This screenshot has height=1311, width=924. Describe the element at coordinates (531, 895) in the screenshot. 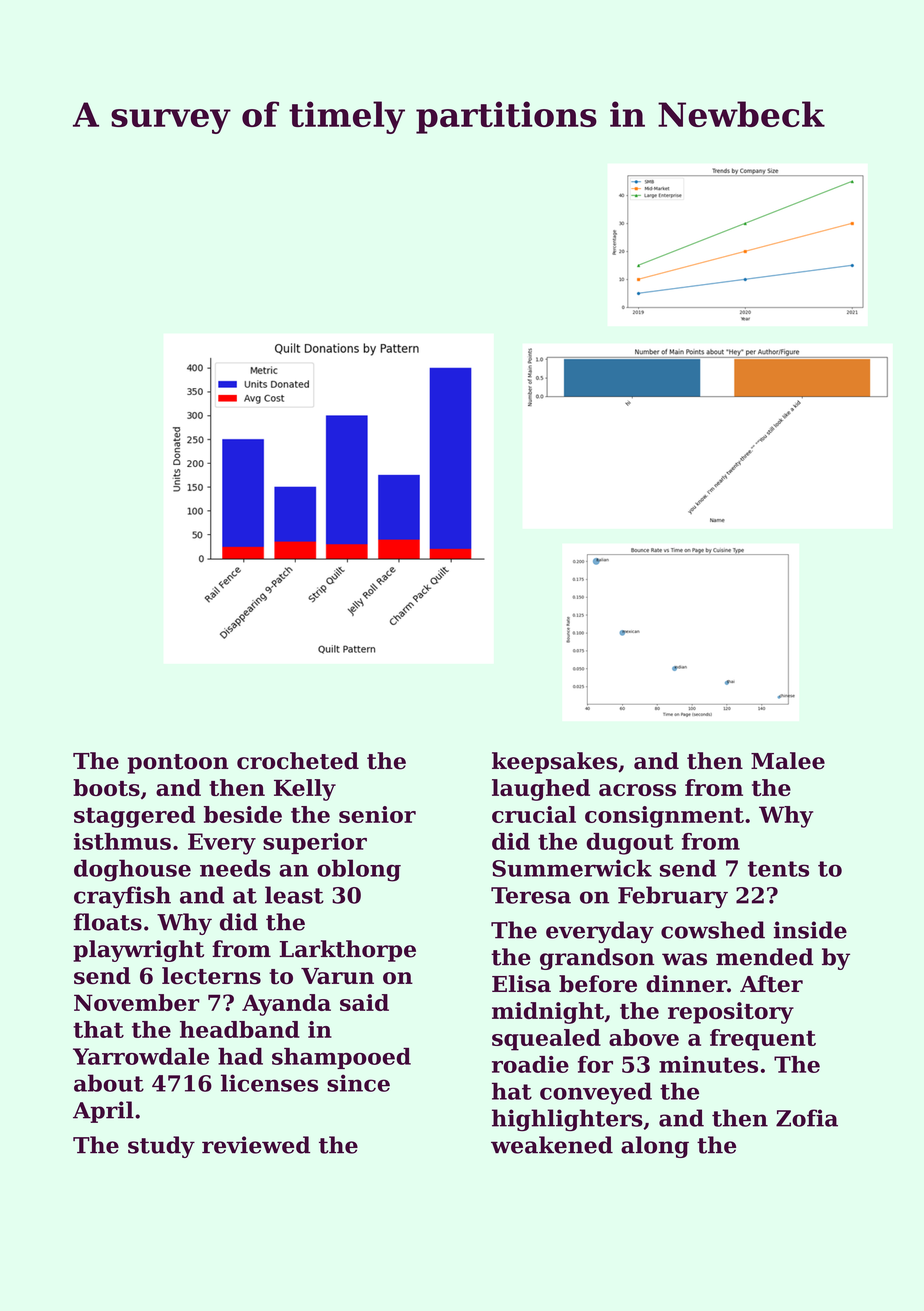

I see `Teresa` at that location.
